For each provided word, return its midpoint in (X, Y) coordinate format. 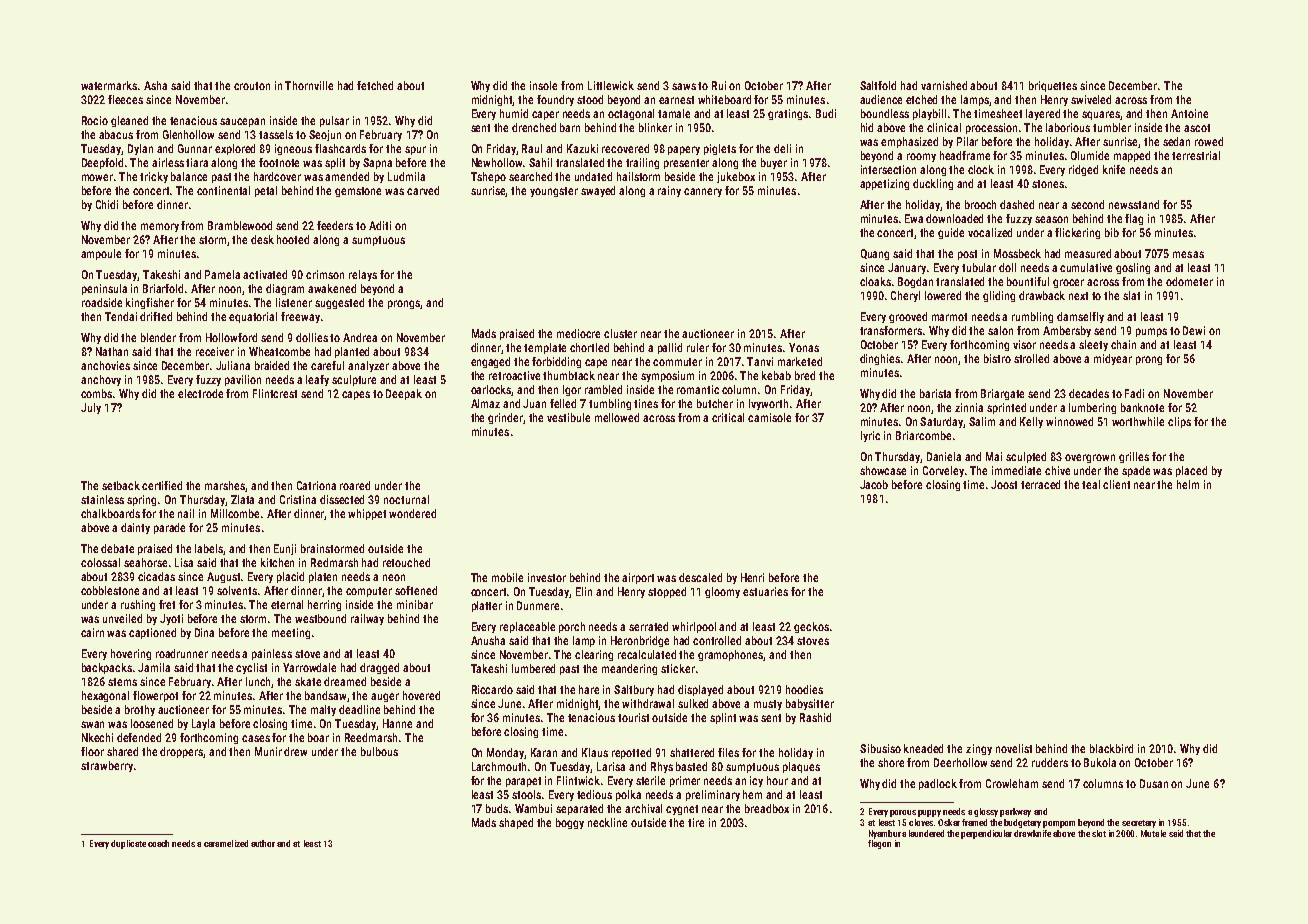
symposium (667, 376)
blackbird (1111, 748)
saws (684, 86)
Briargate (1002, 394)
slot (1099, 833)
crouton (252, 86)
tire (696, 822)
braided (272, 365)
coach (158, 843)
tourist (633, 717)
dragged (379, 668)
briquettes (1053, 86)
